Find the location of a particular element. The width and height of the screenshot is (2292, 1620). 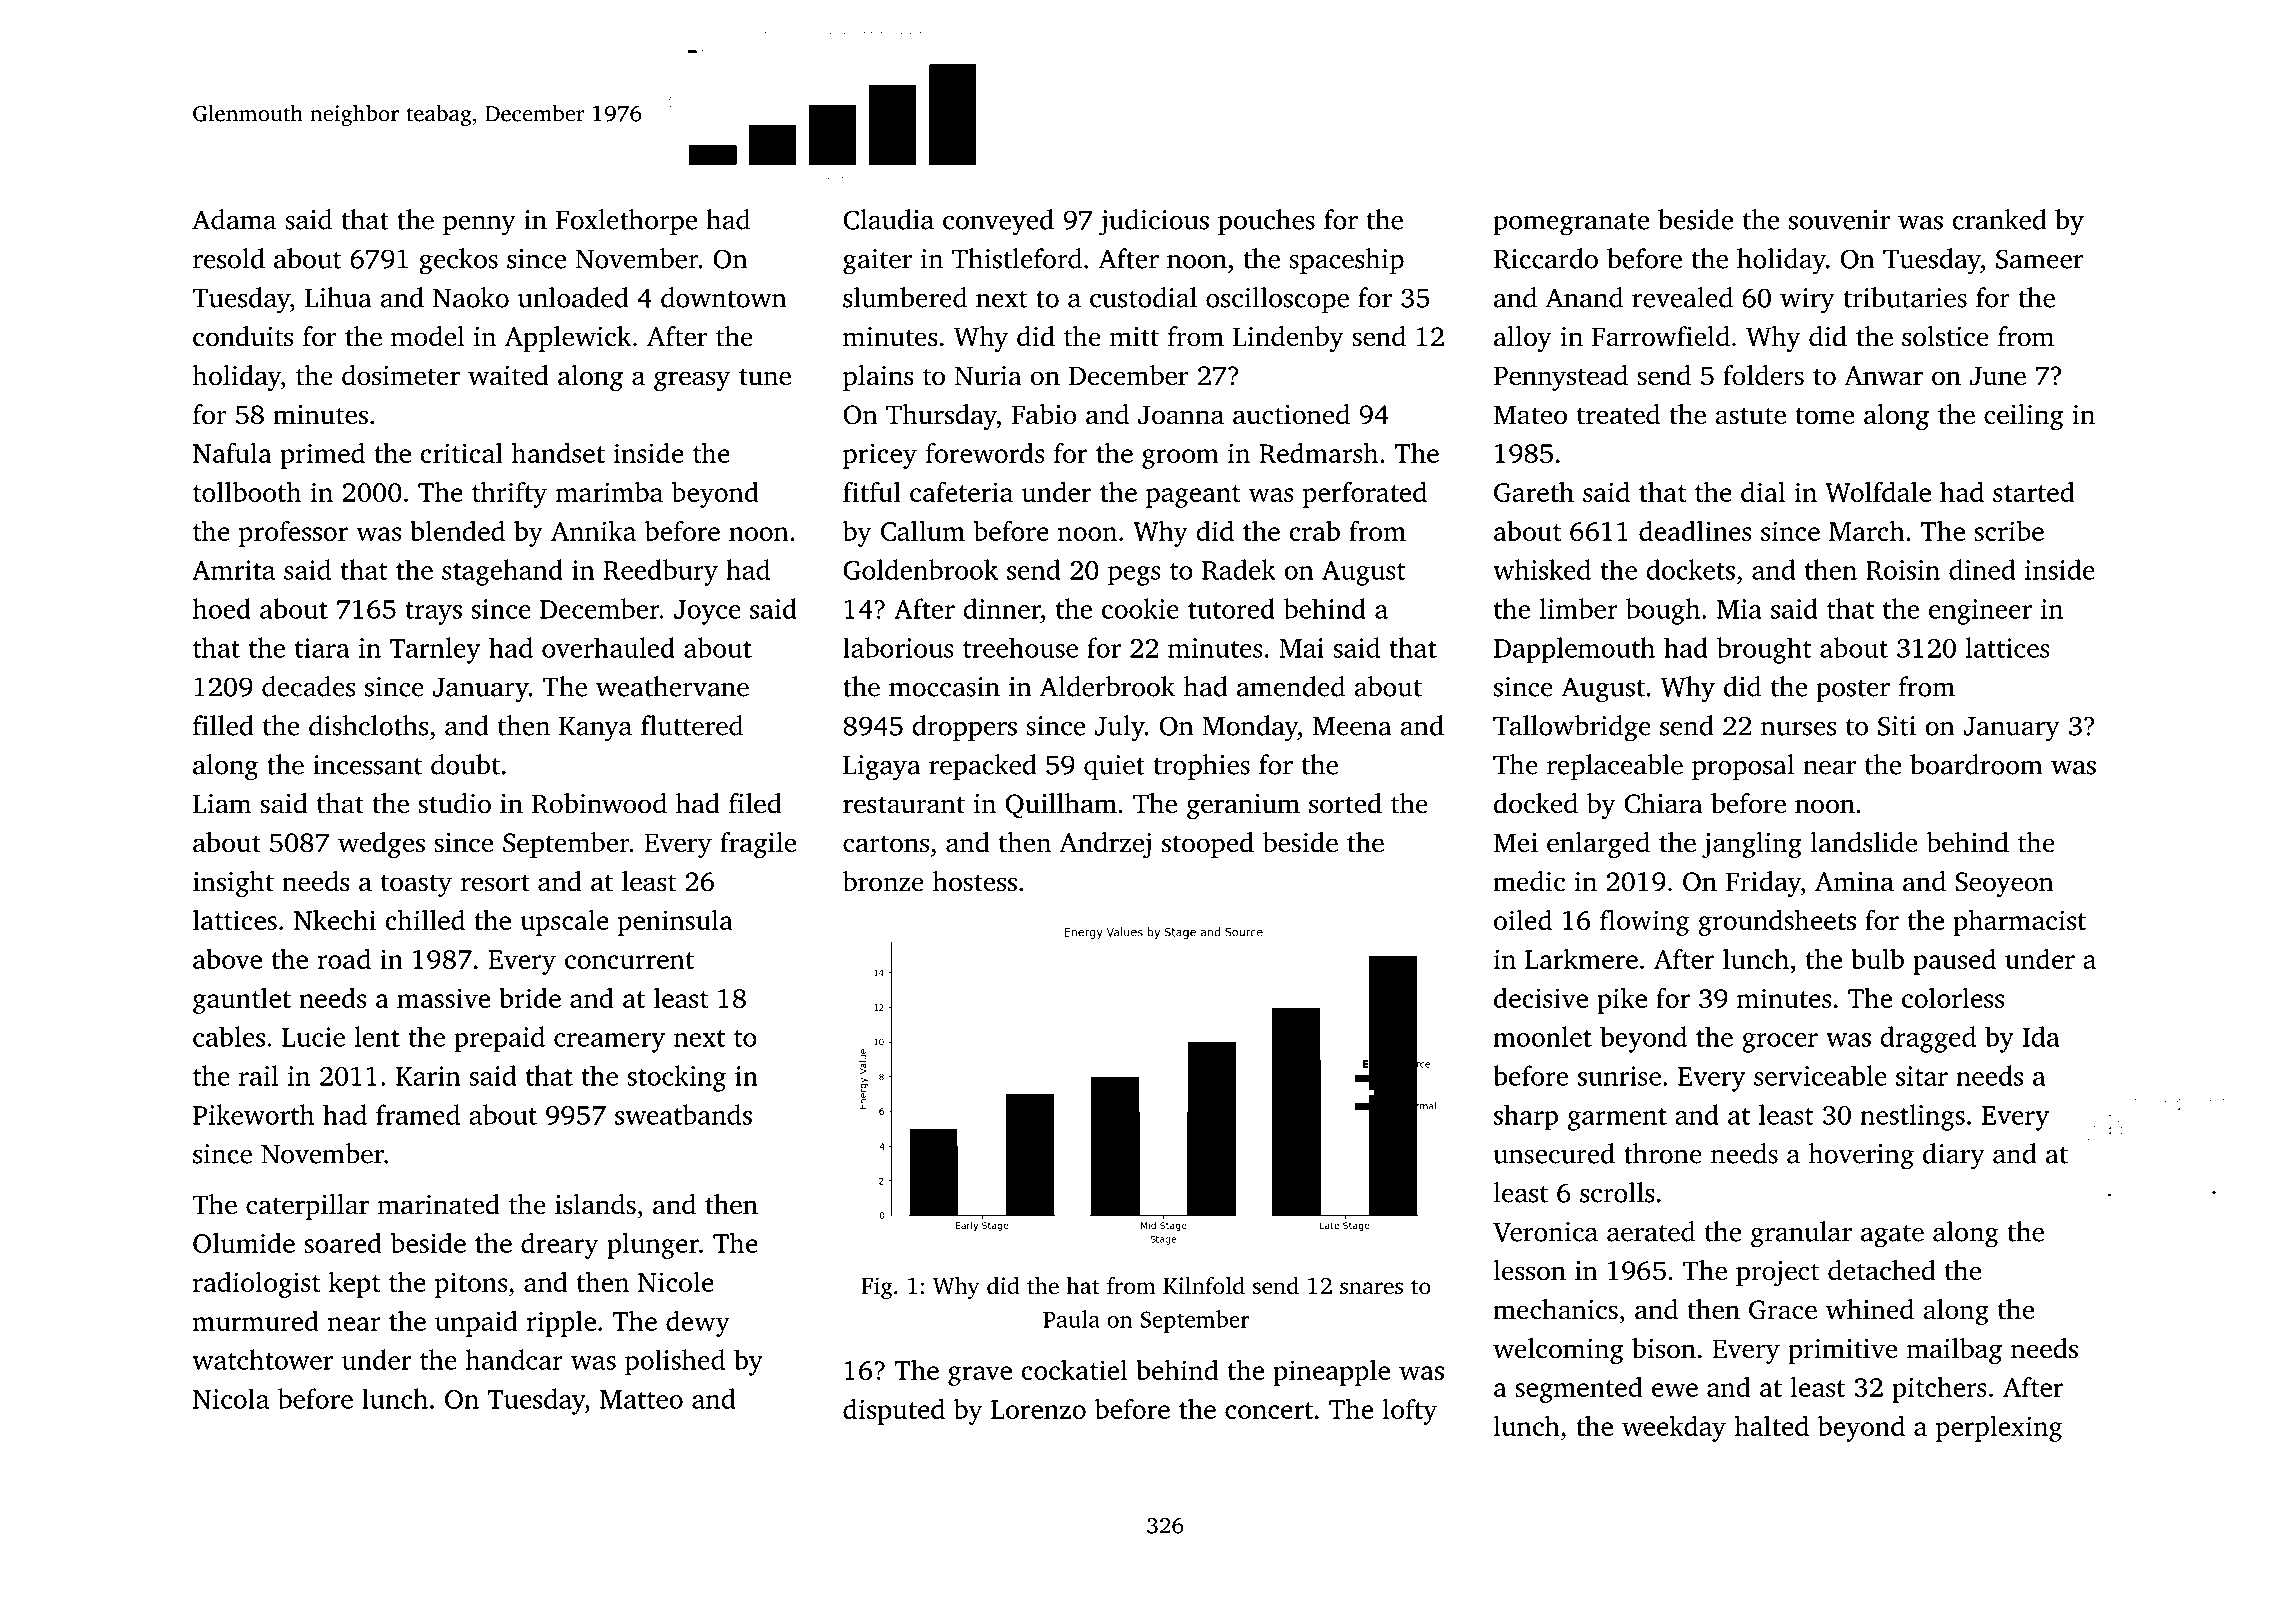

Farrowfield is located at coordinates (1661, 336).
